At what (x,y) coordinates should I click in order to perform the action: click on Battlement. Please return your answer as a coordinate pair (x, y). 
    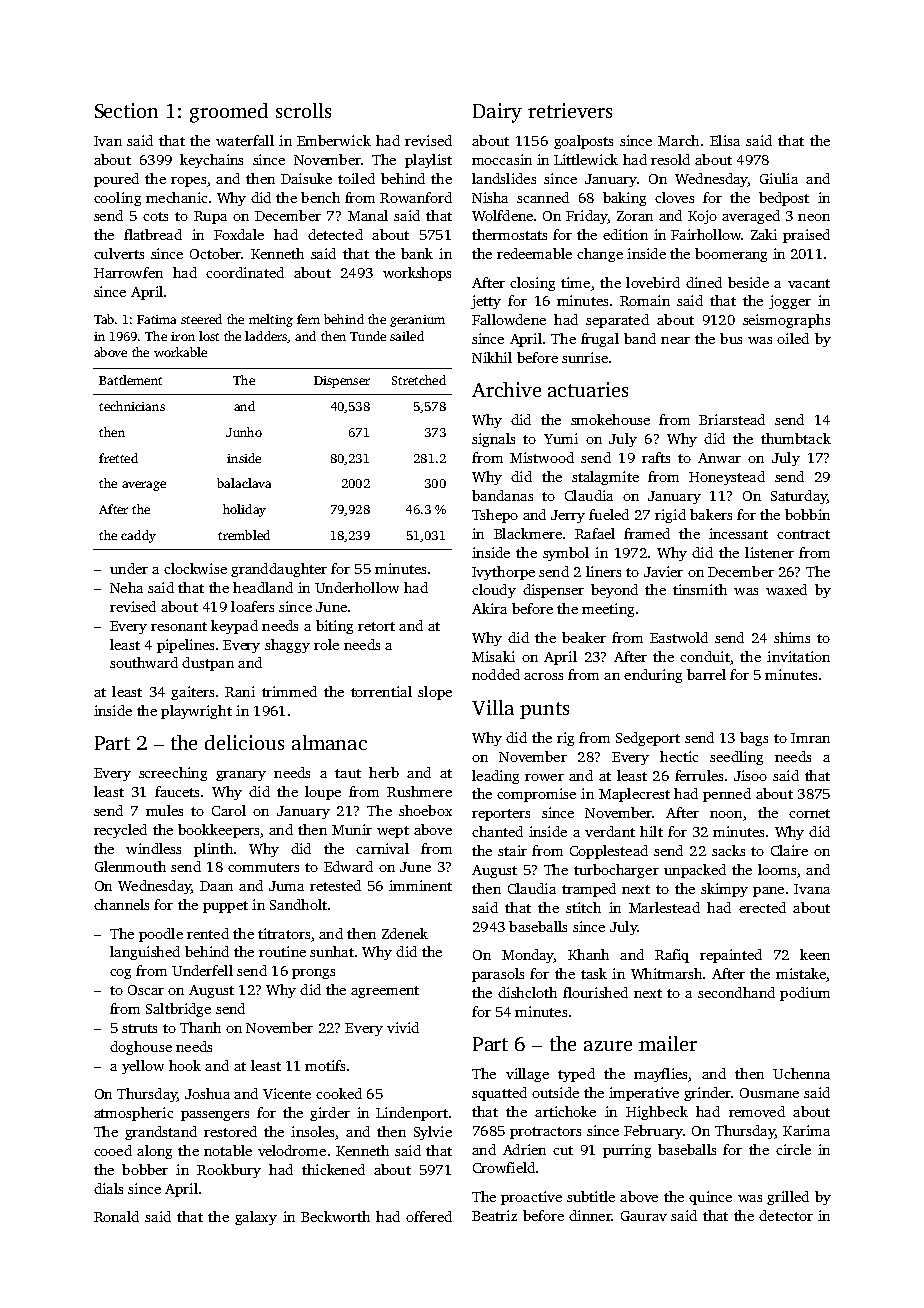
    Looking at the image, I should click on (130, 380).
